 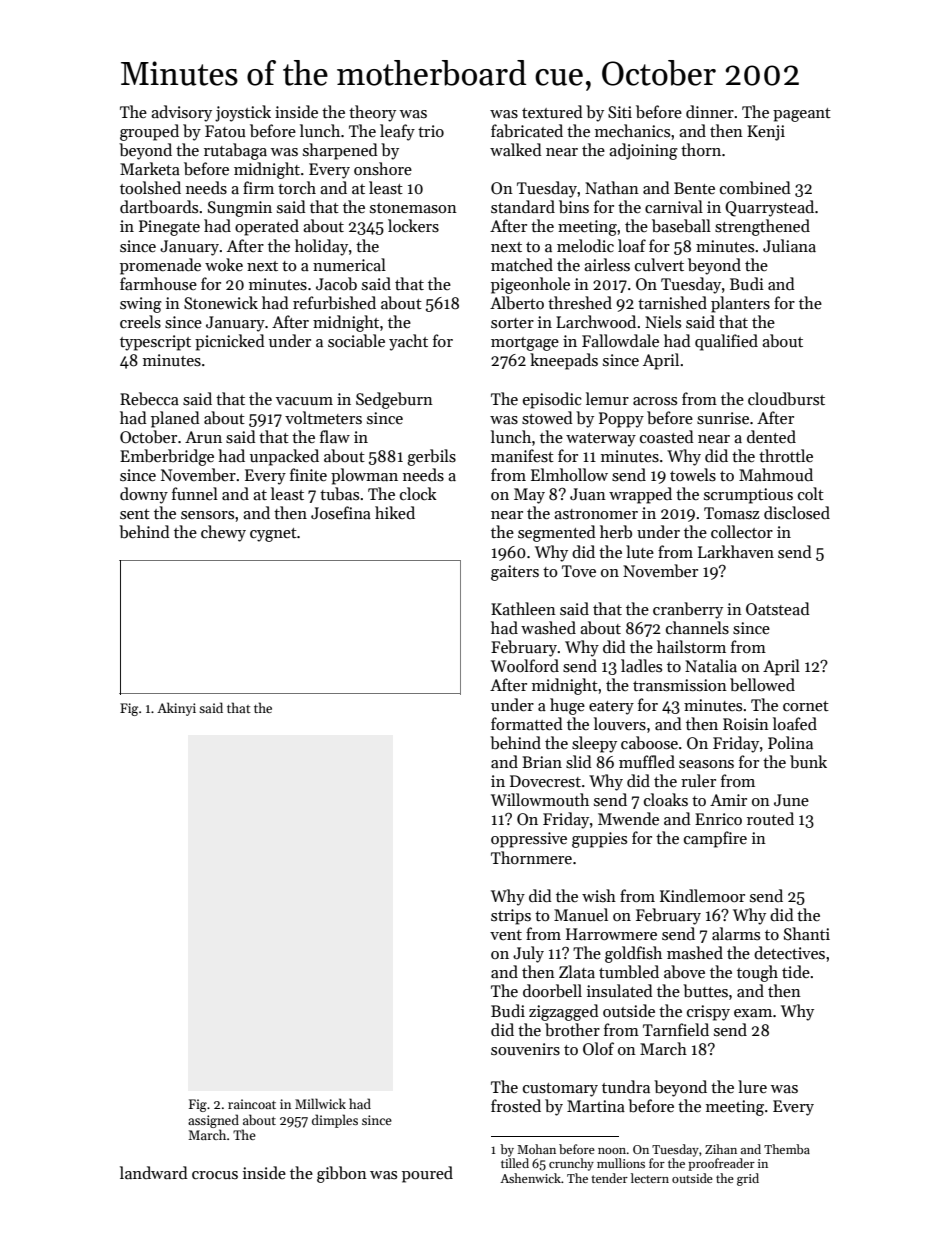 What do you see at coordinates (796, 971) in the screenshot?
I see `tide` at bounding box center [796, 971].
